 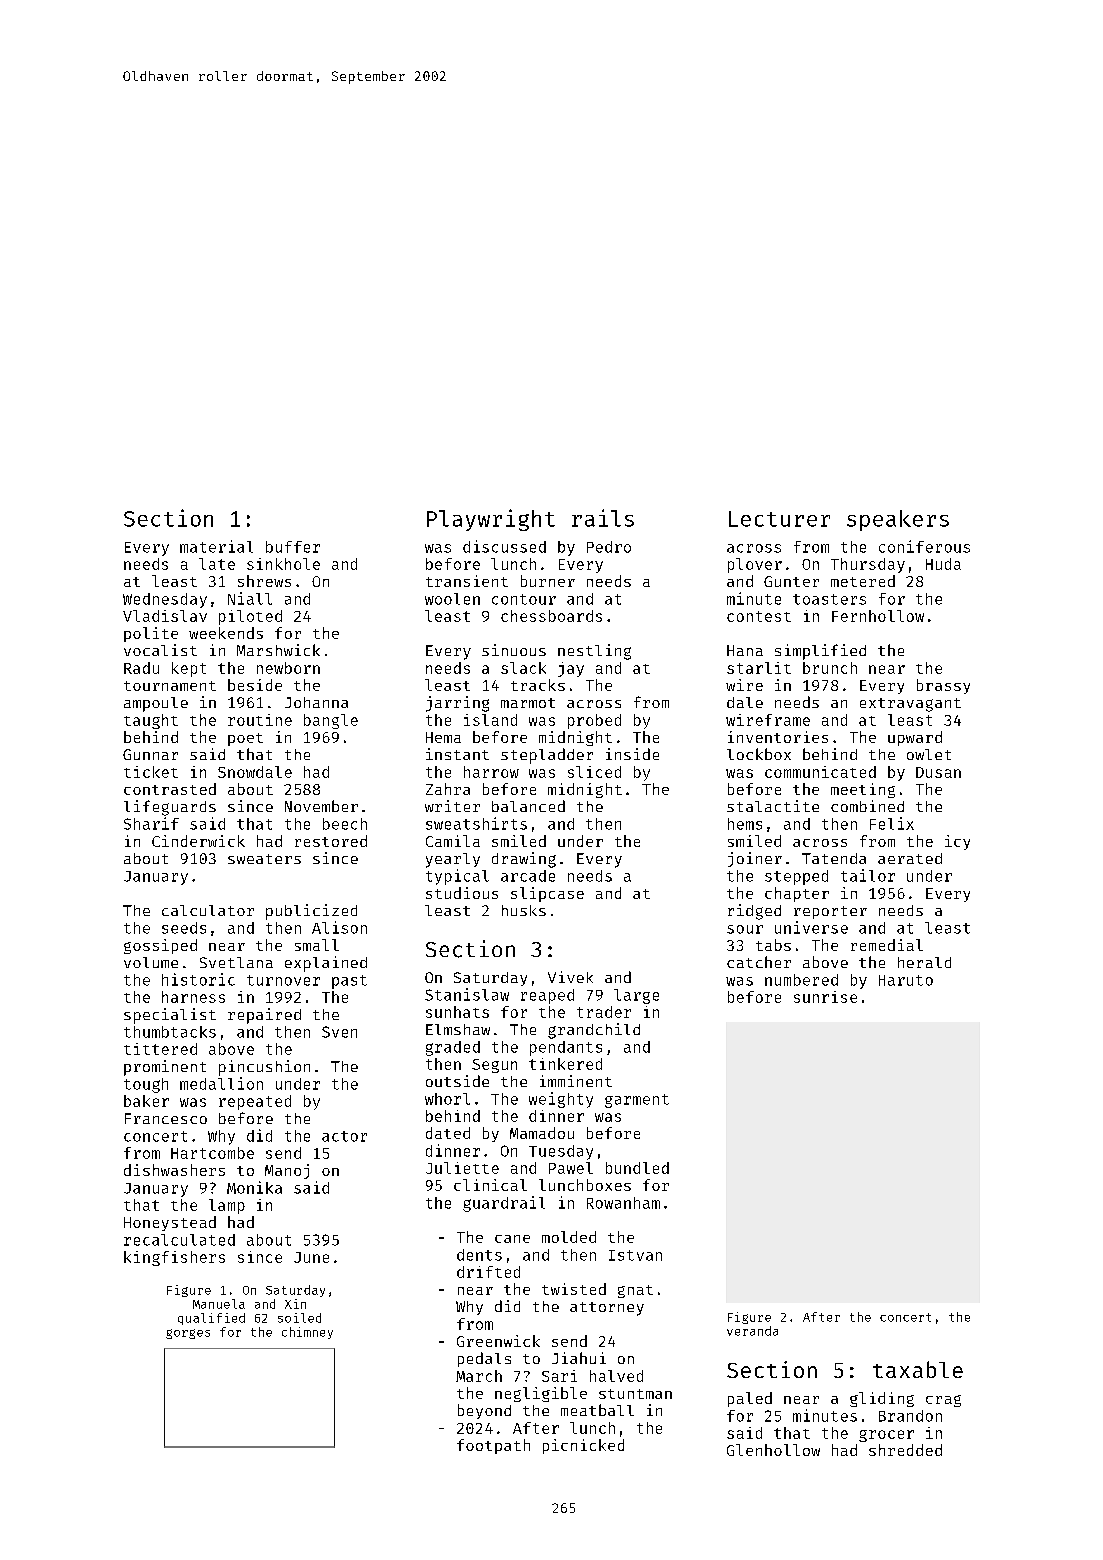 What do you see at coordinates (905, 1450) in the page?
I see `shredded` at bounding box center [905, 1450].
